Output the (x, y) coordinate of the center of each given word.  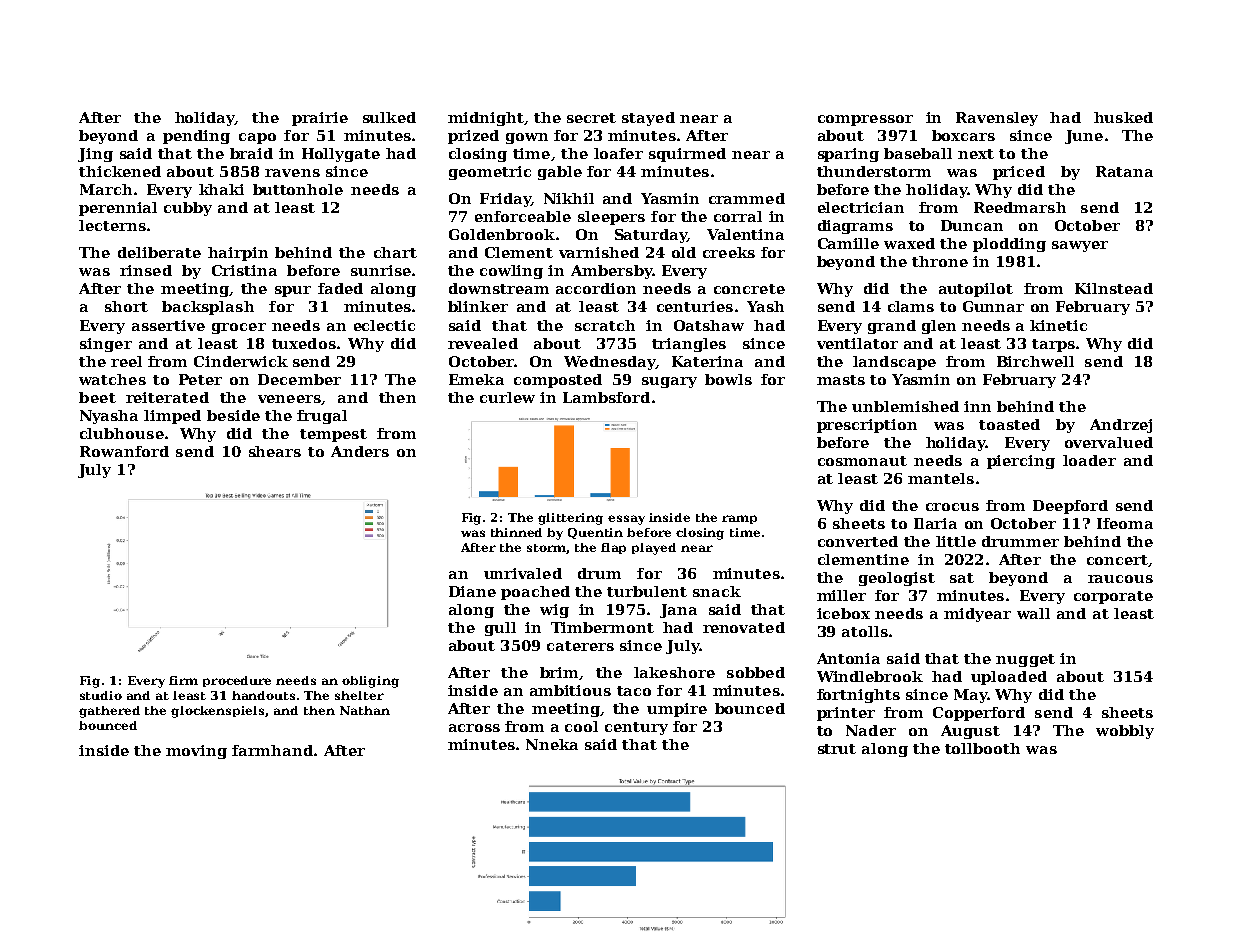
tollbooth (982, 748)
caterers (580, 646)
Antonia (848, 658)
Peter (200, 379)
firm (183, 680)
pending (196, 137)
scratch (605, 325)
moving (196, 752)
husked (1123, 117)
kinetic (1058, 325)
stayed (648, 119)
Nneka (552, 744)
